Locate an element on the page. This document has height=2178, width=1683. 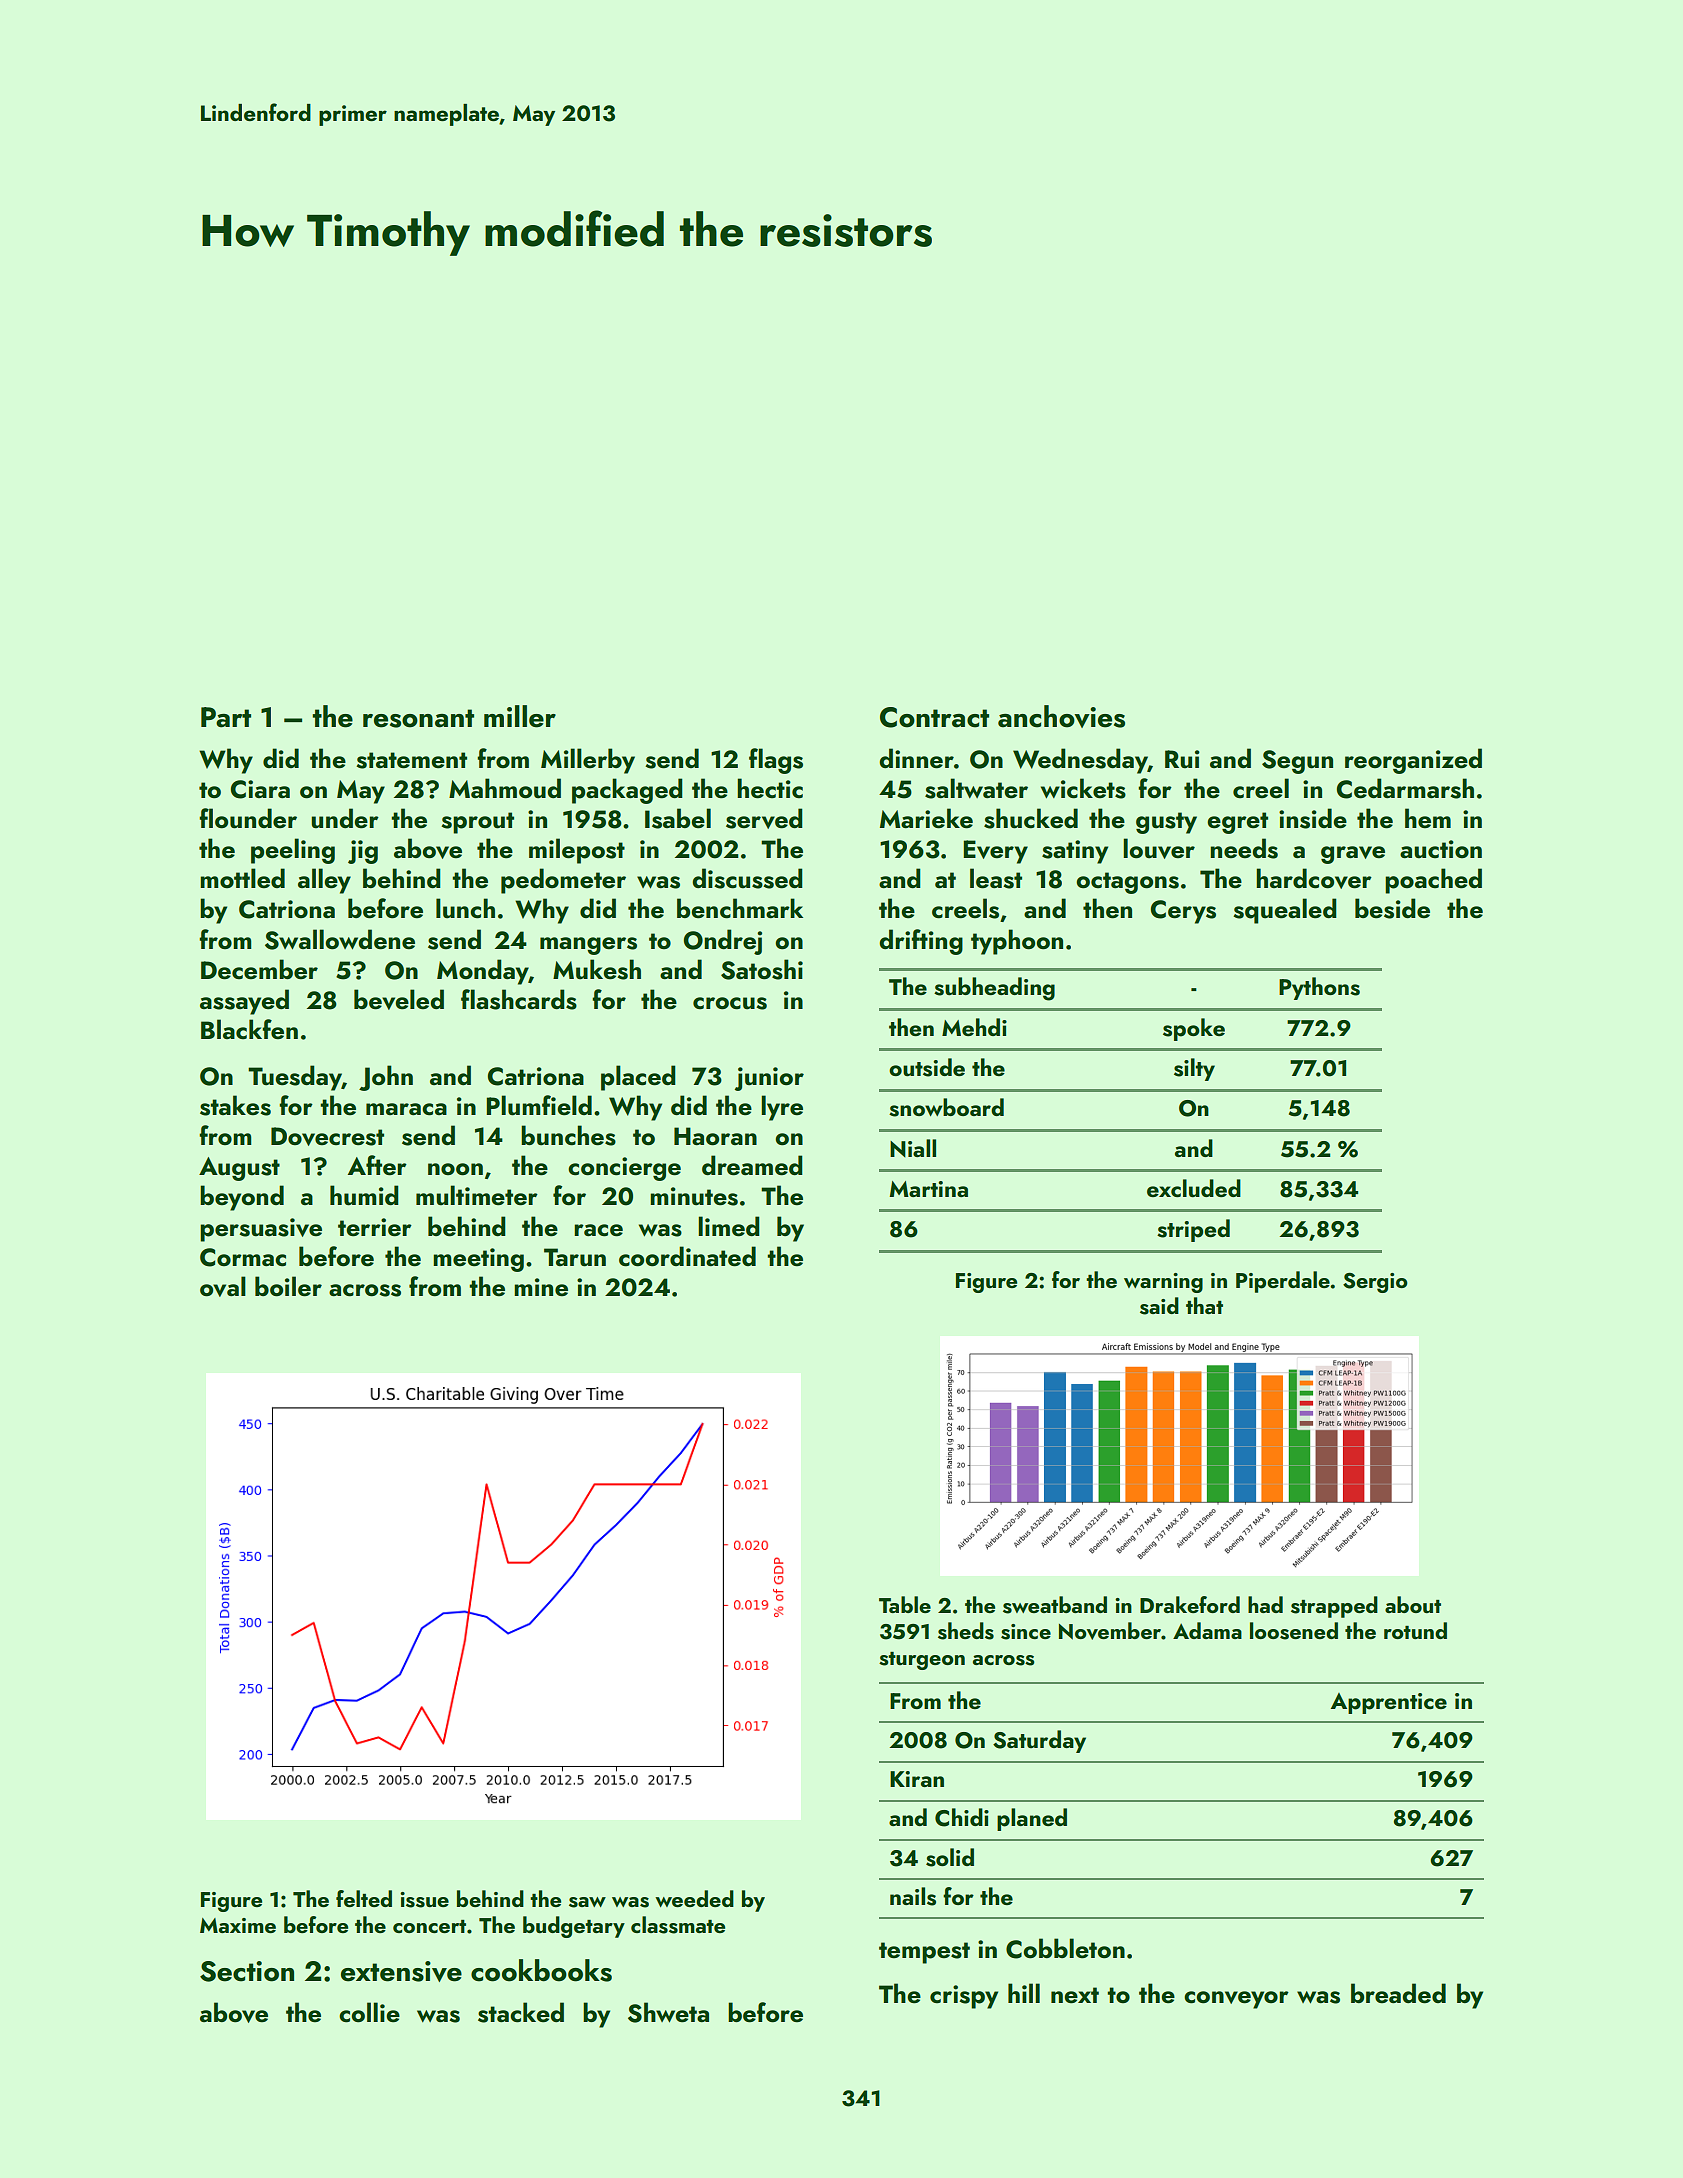
benchmark is located at coordinates (740, 908).
